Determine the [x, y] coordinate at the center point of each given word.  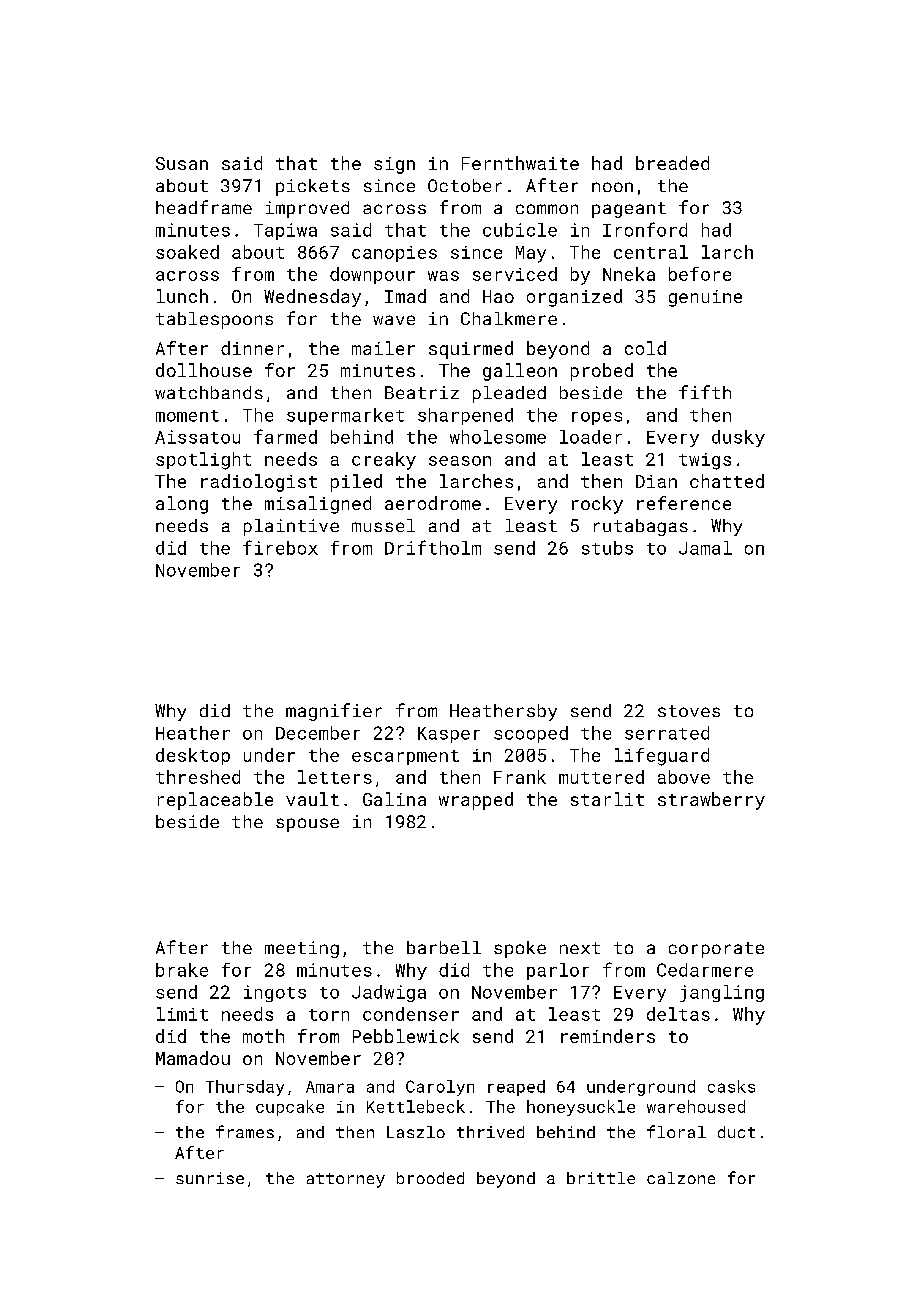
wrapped [476, 801]
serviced [515, 274]
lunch [182, 296]
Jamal [705, 548]
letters [335, 777]
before [700, 274]
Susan [182, 163]
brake [182, 970]
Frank [520, 777]
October [465, 185]
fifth [705, 392]
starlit [607, 799]
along [182, 505]
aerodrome [433, 503]
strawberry [711, 801]
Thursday [245, 1088]
